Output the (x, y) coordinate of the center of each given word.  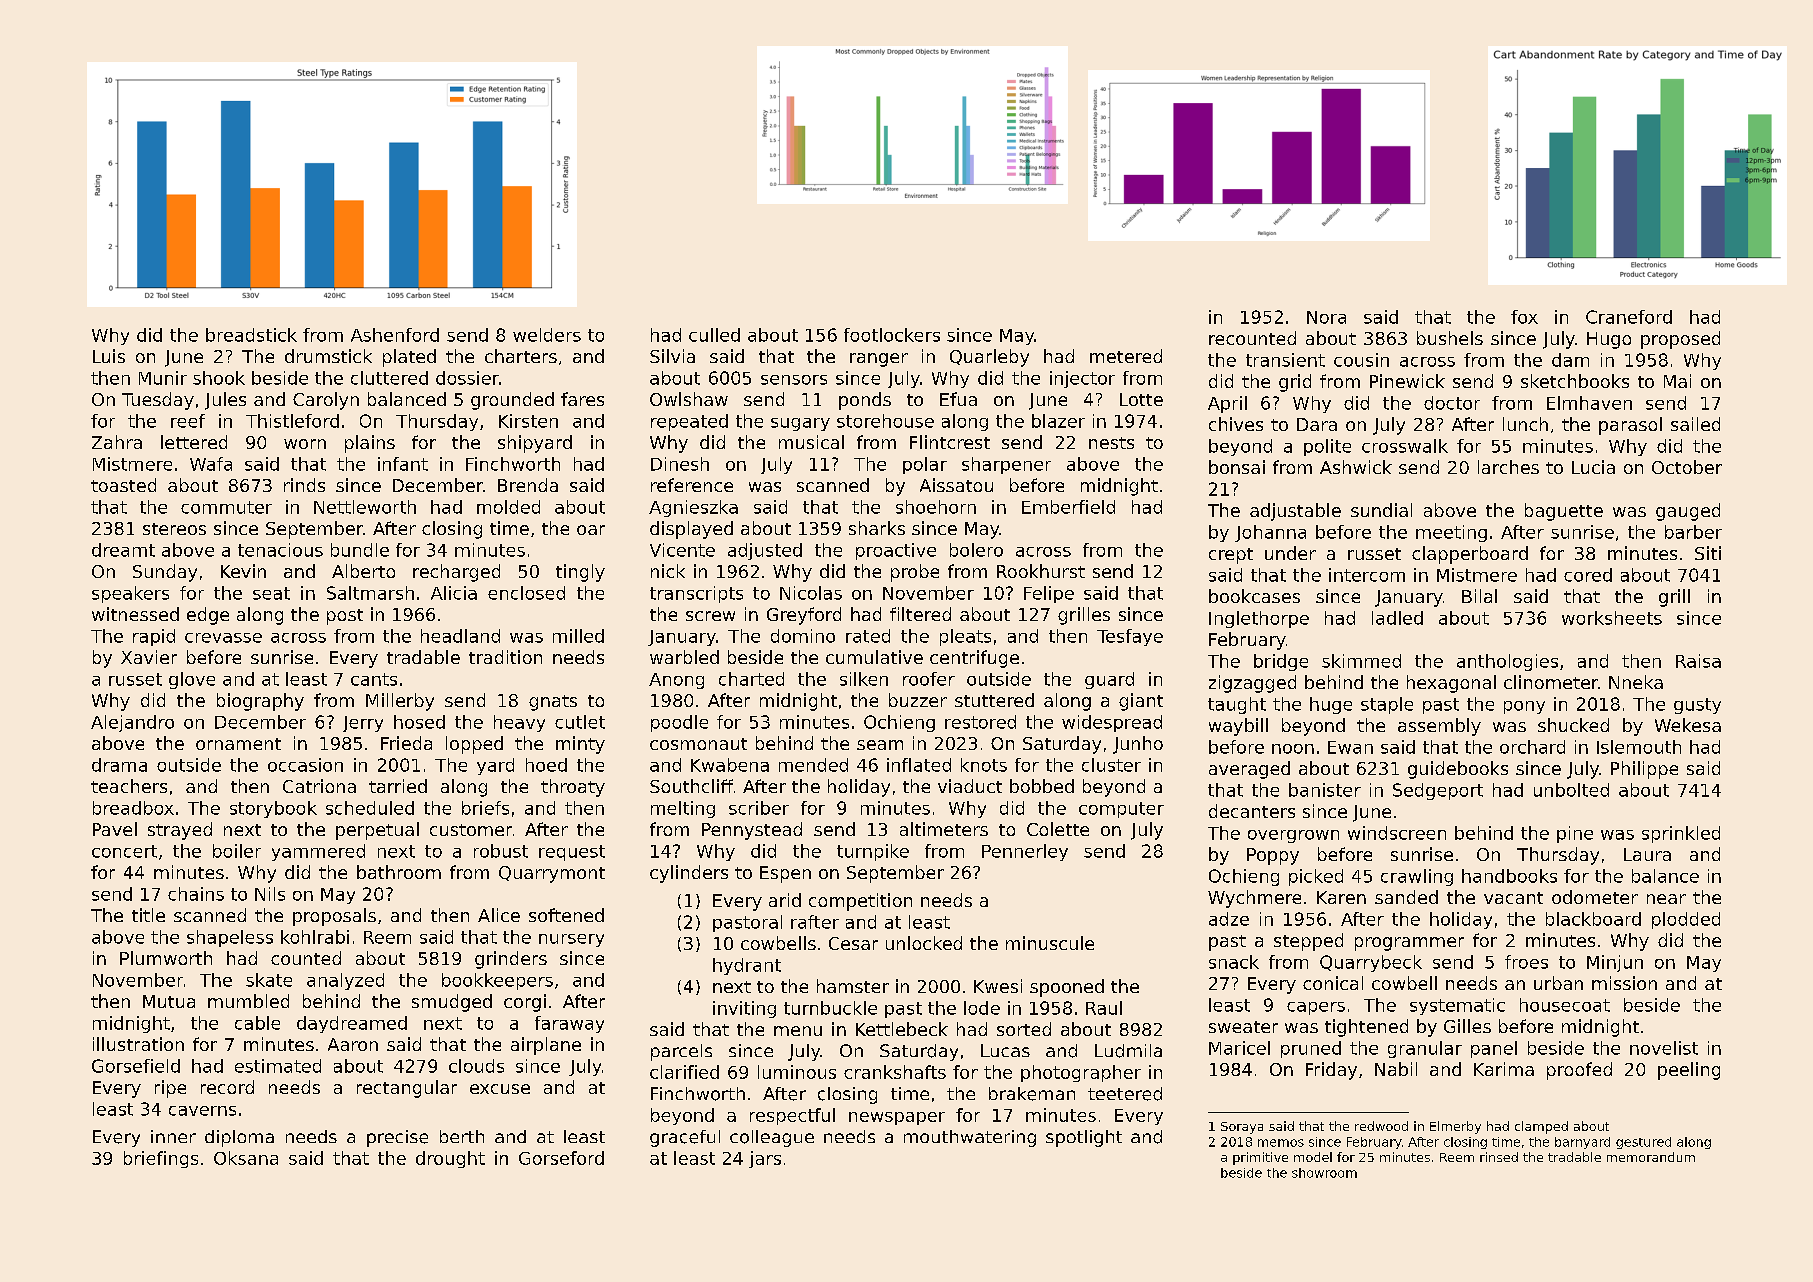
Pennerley (1025, 852)
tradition (505, 657)
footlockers (892, 335)
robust (501, 851)
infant (403, 464)
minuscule (1050, 943)
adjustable (1295, 512)
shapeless (230, 938)
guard (1109, 680)
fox (1524, 317)
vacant (1513, 898)
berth (462, 1136)
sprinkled (1681, 834)
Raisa (1698, 661)
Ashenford (395, 335)
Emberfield (1068, 507)
